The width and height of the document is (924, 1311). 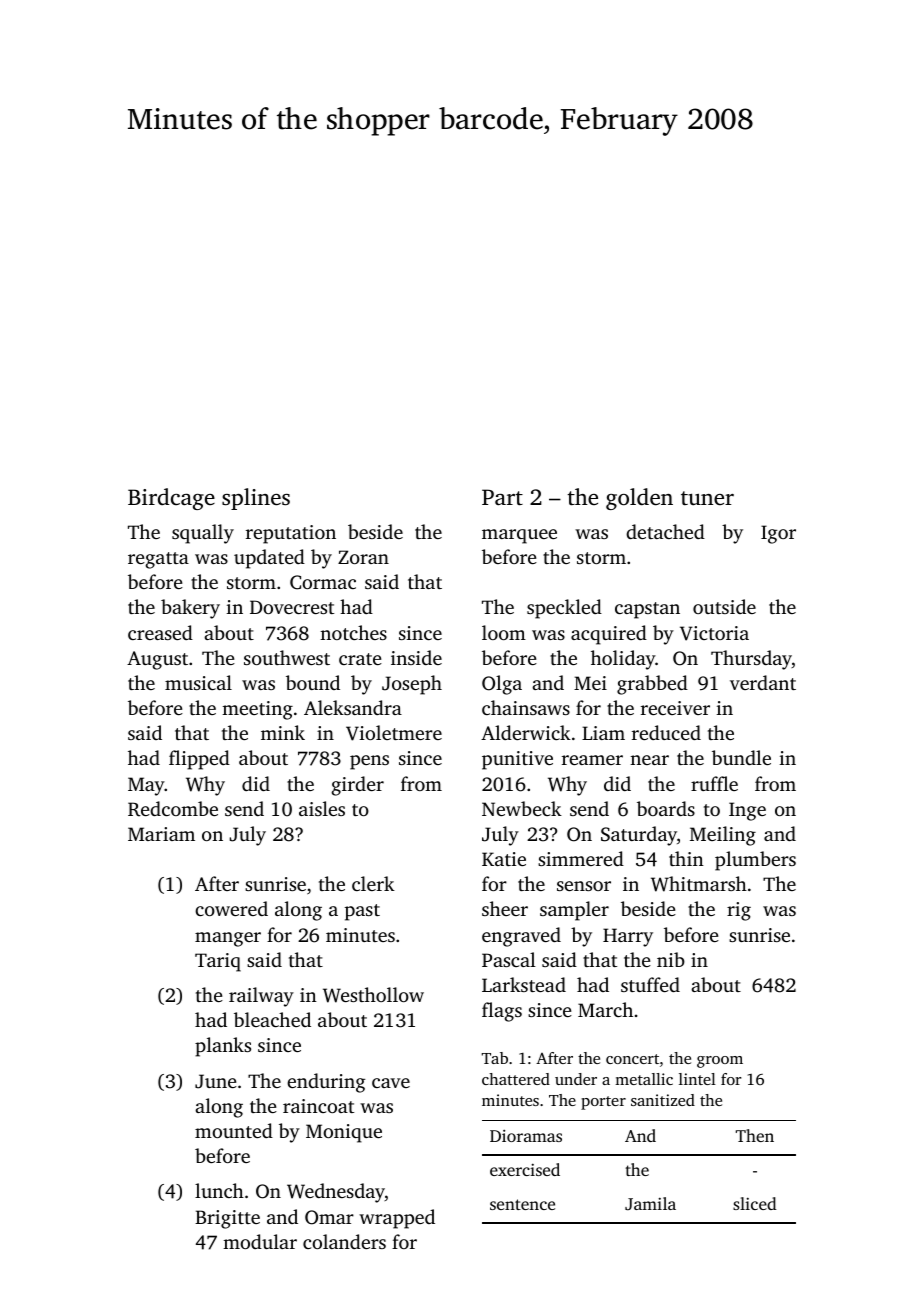 What do you see at coordinates (313, 682) in the document?
I see `bound` at bounding box center [313, 682].
